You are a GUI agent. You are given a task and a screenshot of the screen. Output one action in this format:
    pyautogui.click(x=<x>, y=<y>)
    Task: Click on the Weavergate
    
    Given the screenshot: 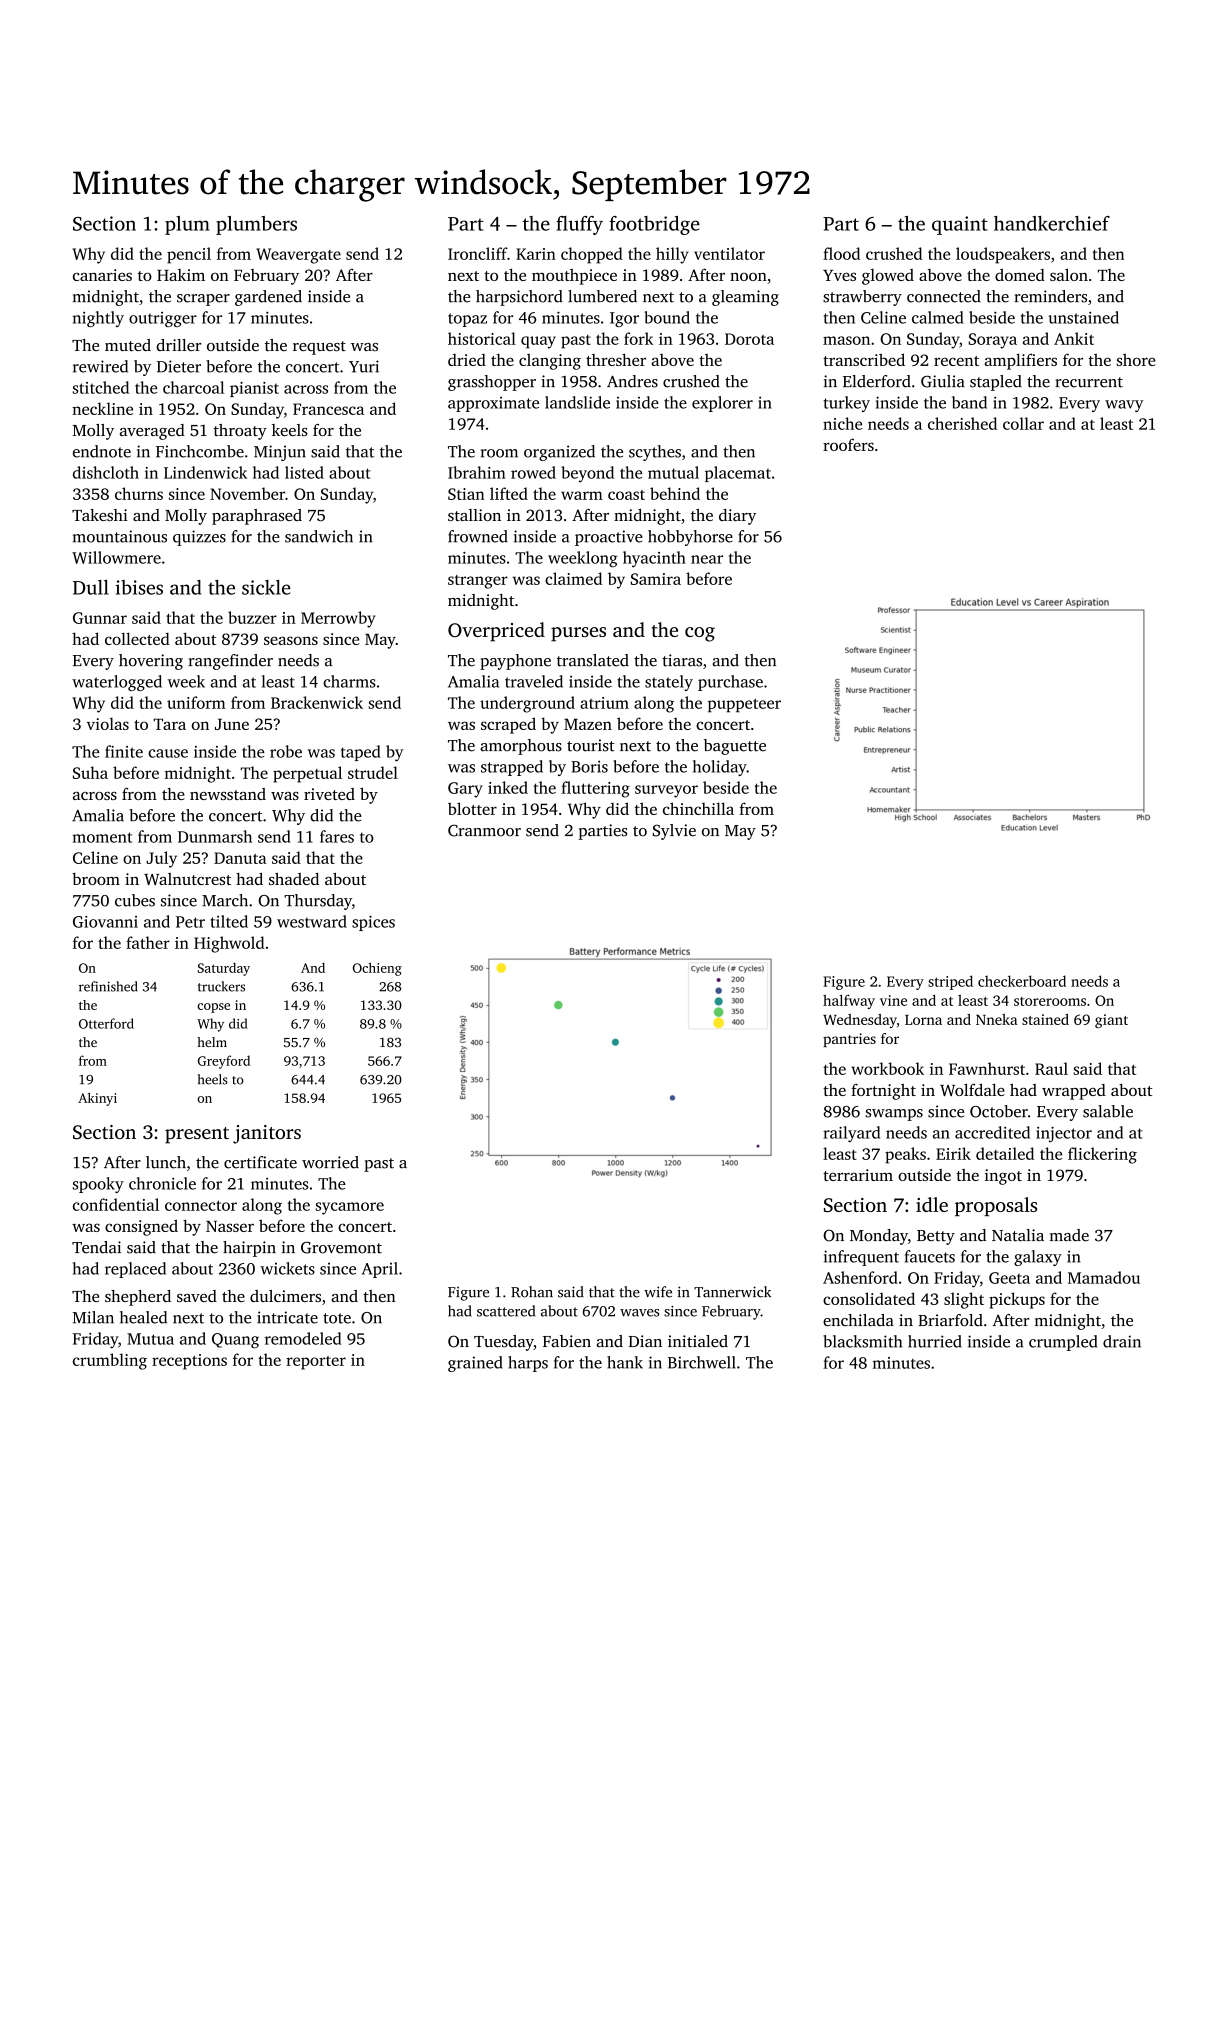 What is the action you would take?
    pyautogui.click(x=298, y=256)
